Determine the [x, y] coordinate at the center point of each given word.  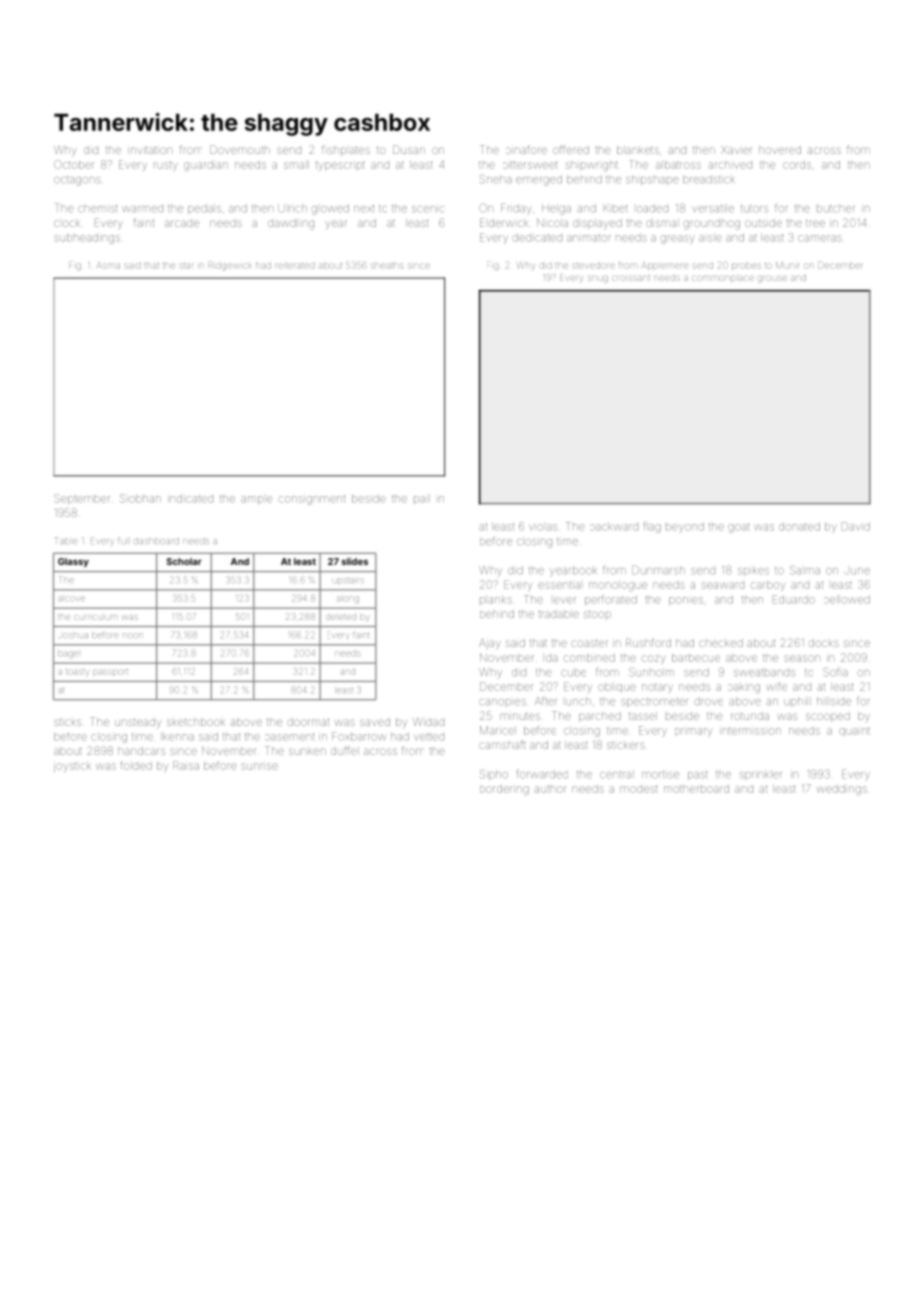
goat [739, 528]
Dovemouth [240, 149]
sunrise [259, 766]
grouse [772, 279]
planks [496, 599]
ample [256, 500]
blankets [638, 150]
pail [422, 498]
